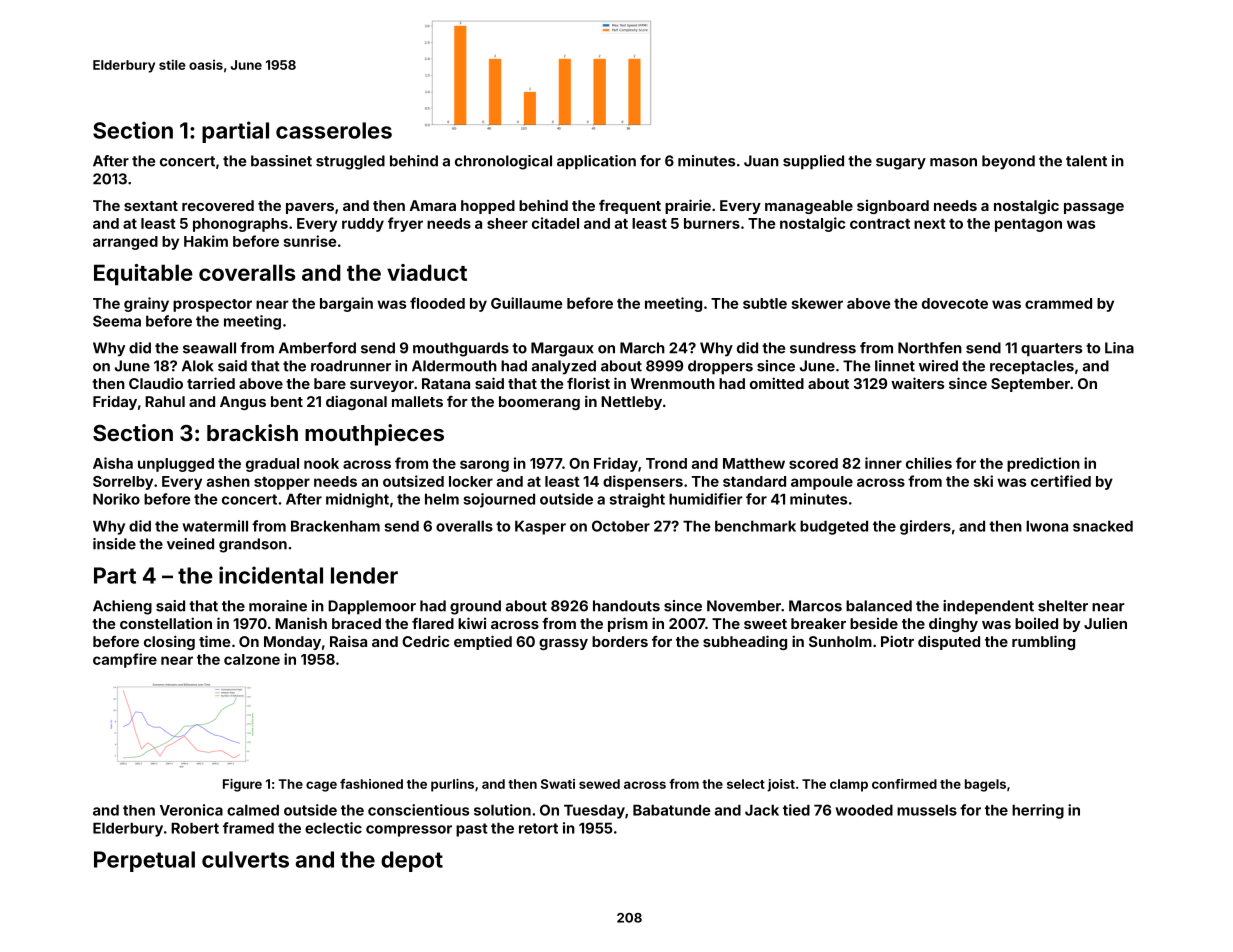 This screenshot has width=1233, height=952. What do you see at coordinates (983, 481) in the screenshot?
I see `ski` at bounding box center [983, 481].
